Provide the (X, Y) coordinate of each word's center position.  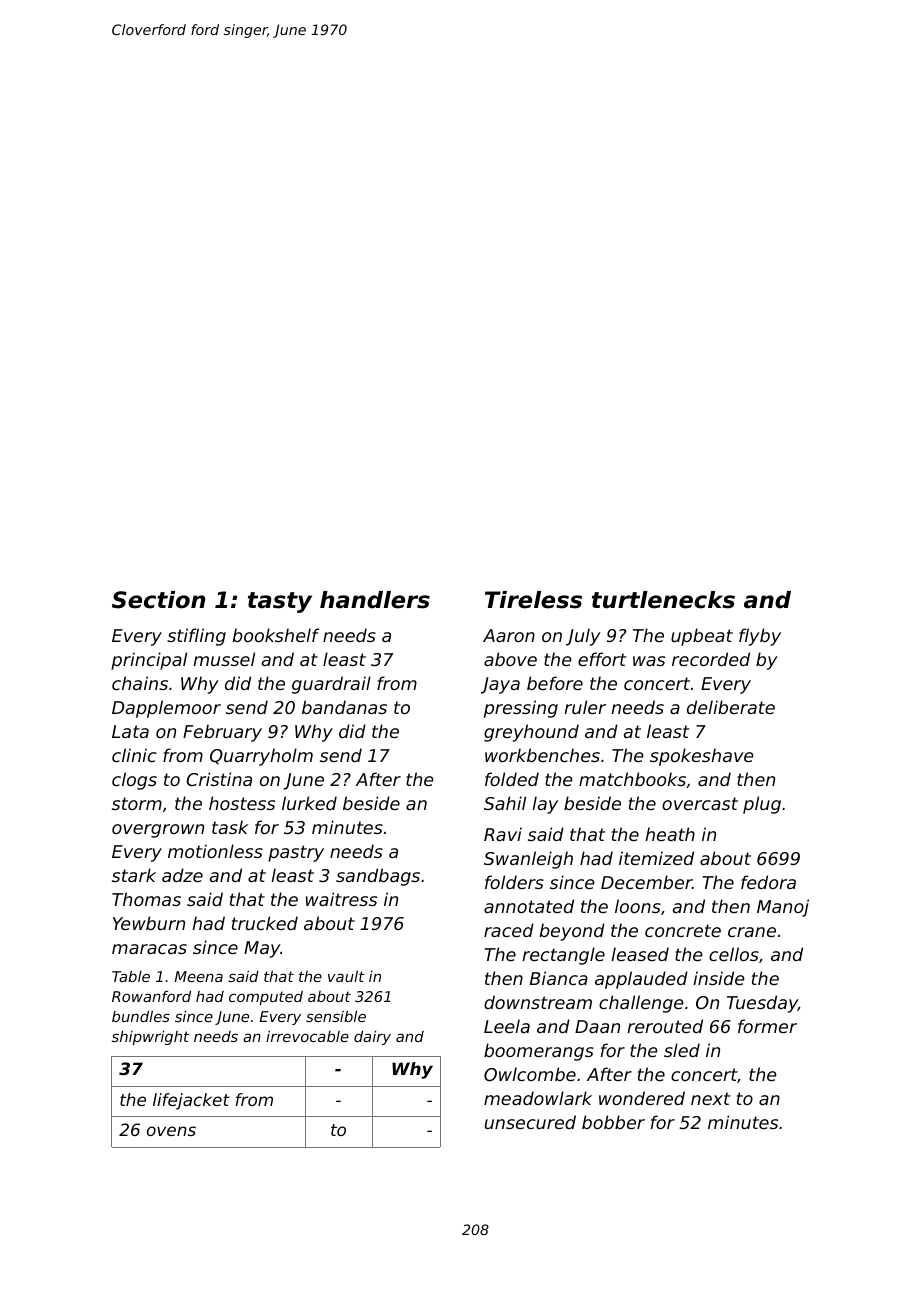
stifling (196, 637)
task (230, 827)
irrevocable (307, 1036)
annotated (529, 906)
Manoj (783, 908)
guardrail (331, 685)
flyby (760, 637)
